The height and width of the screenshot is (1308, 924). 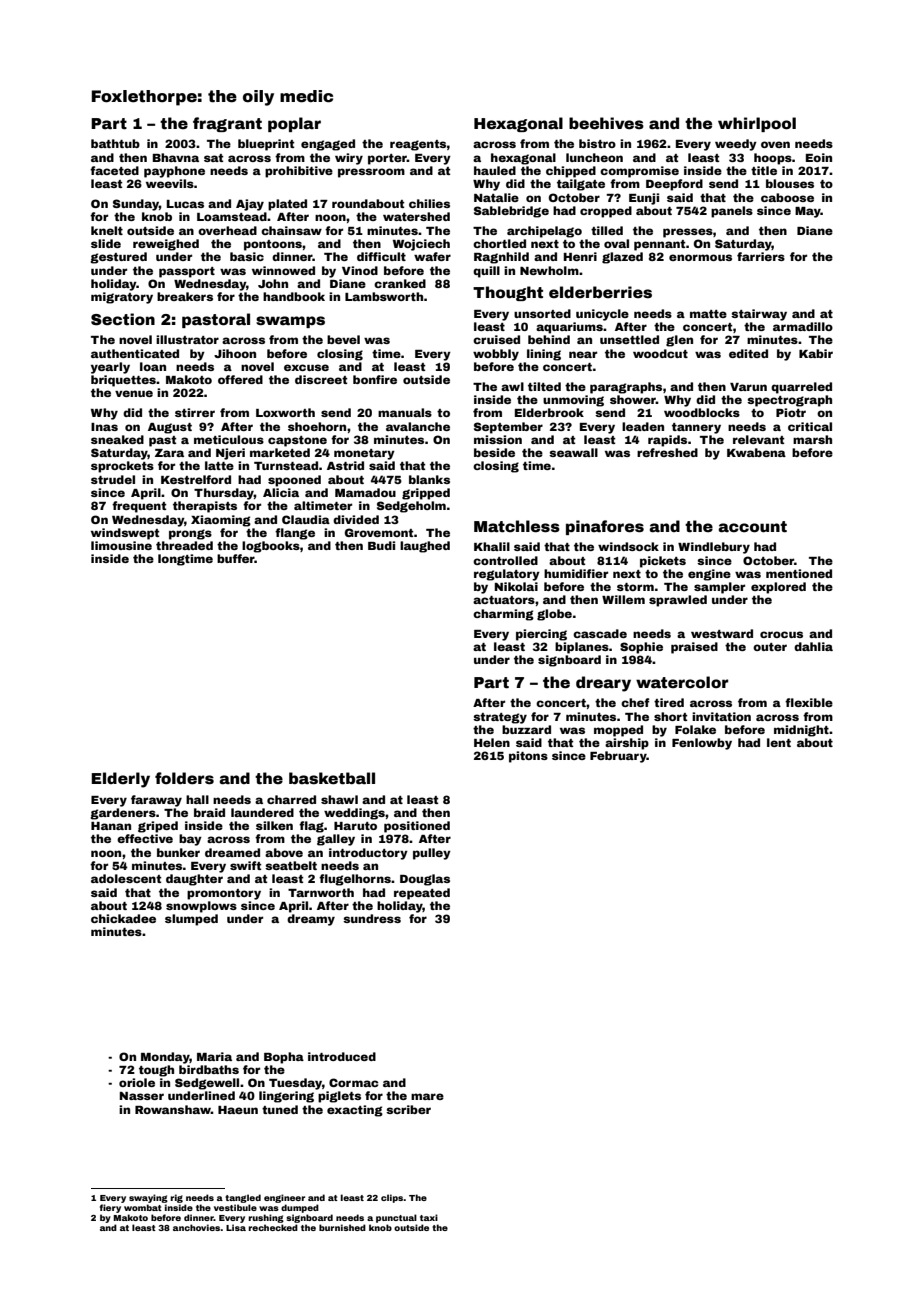 I want to click on presses, so click(x=688, y=233).
